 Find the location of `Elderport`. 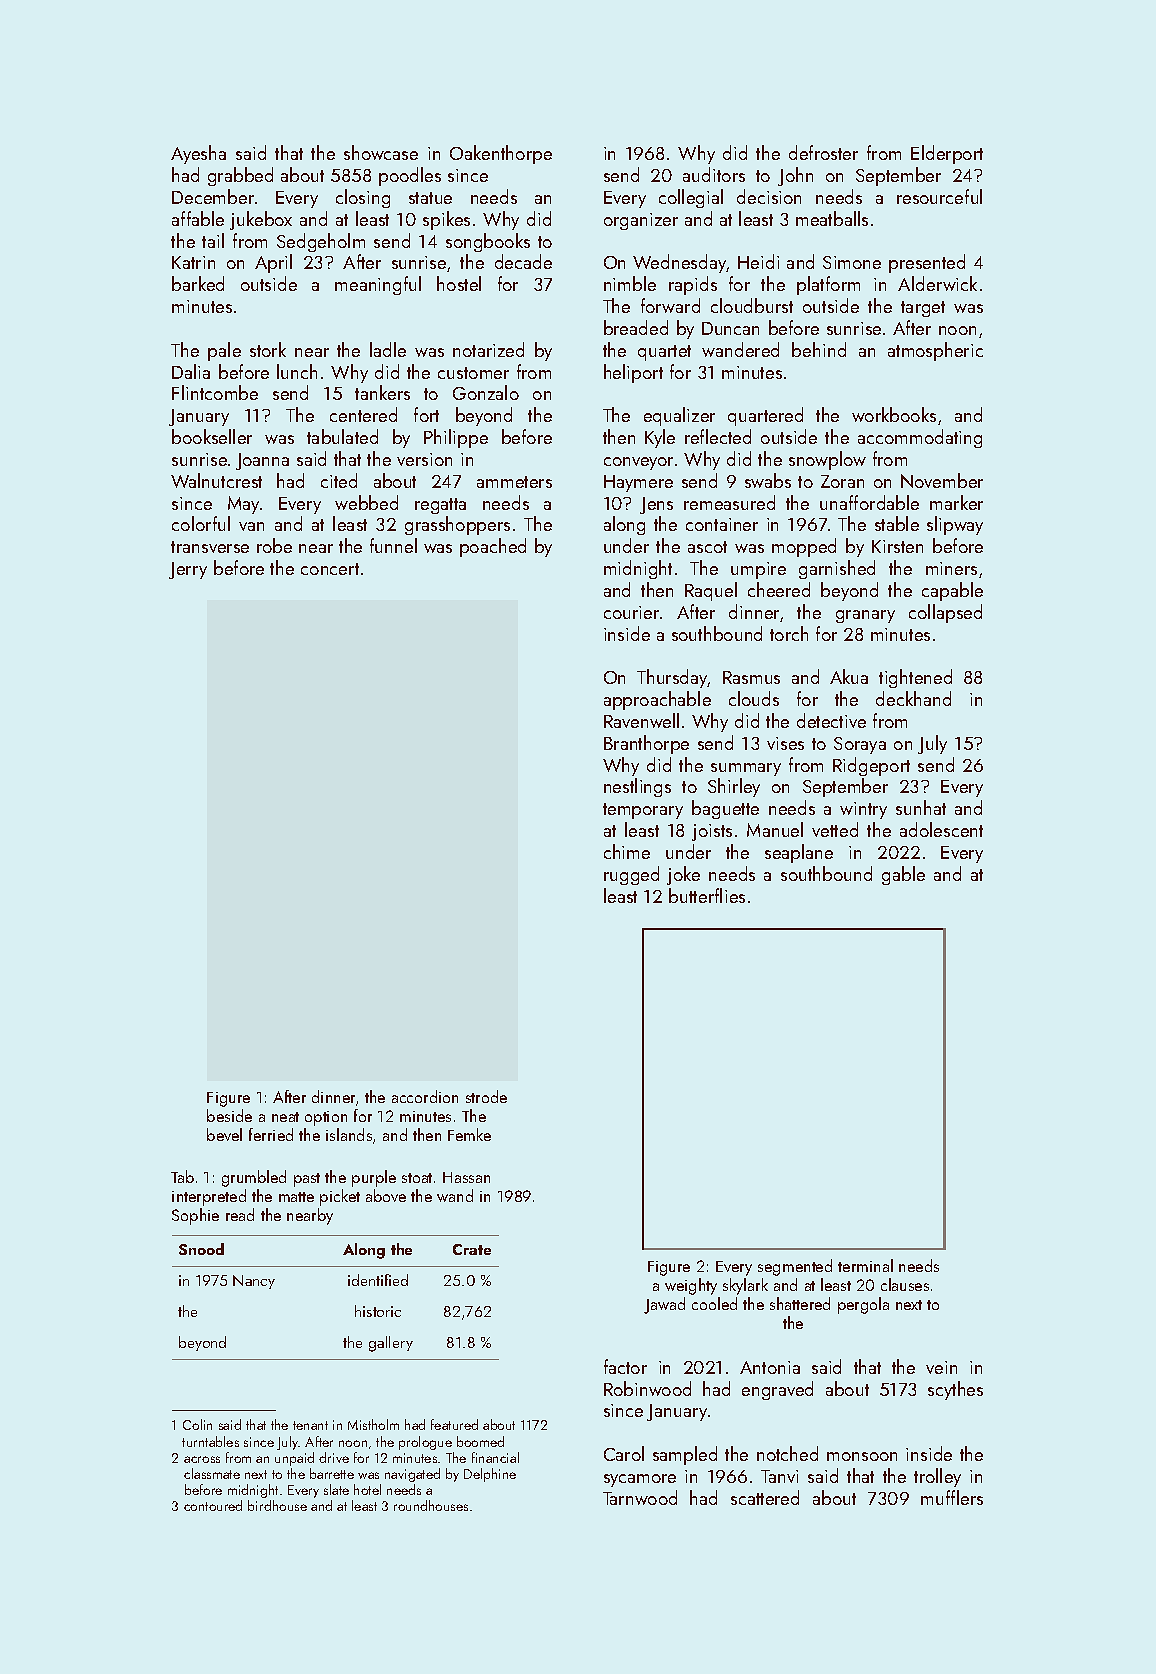

Elderport is located at coordinates (947, 154).
